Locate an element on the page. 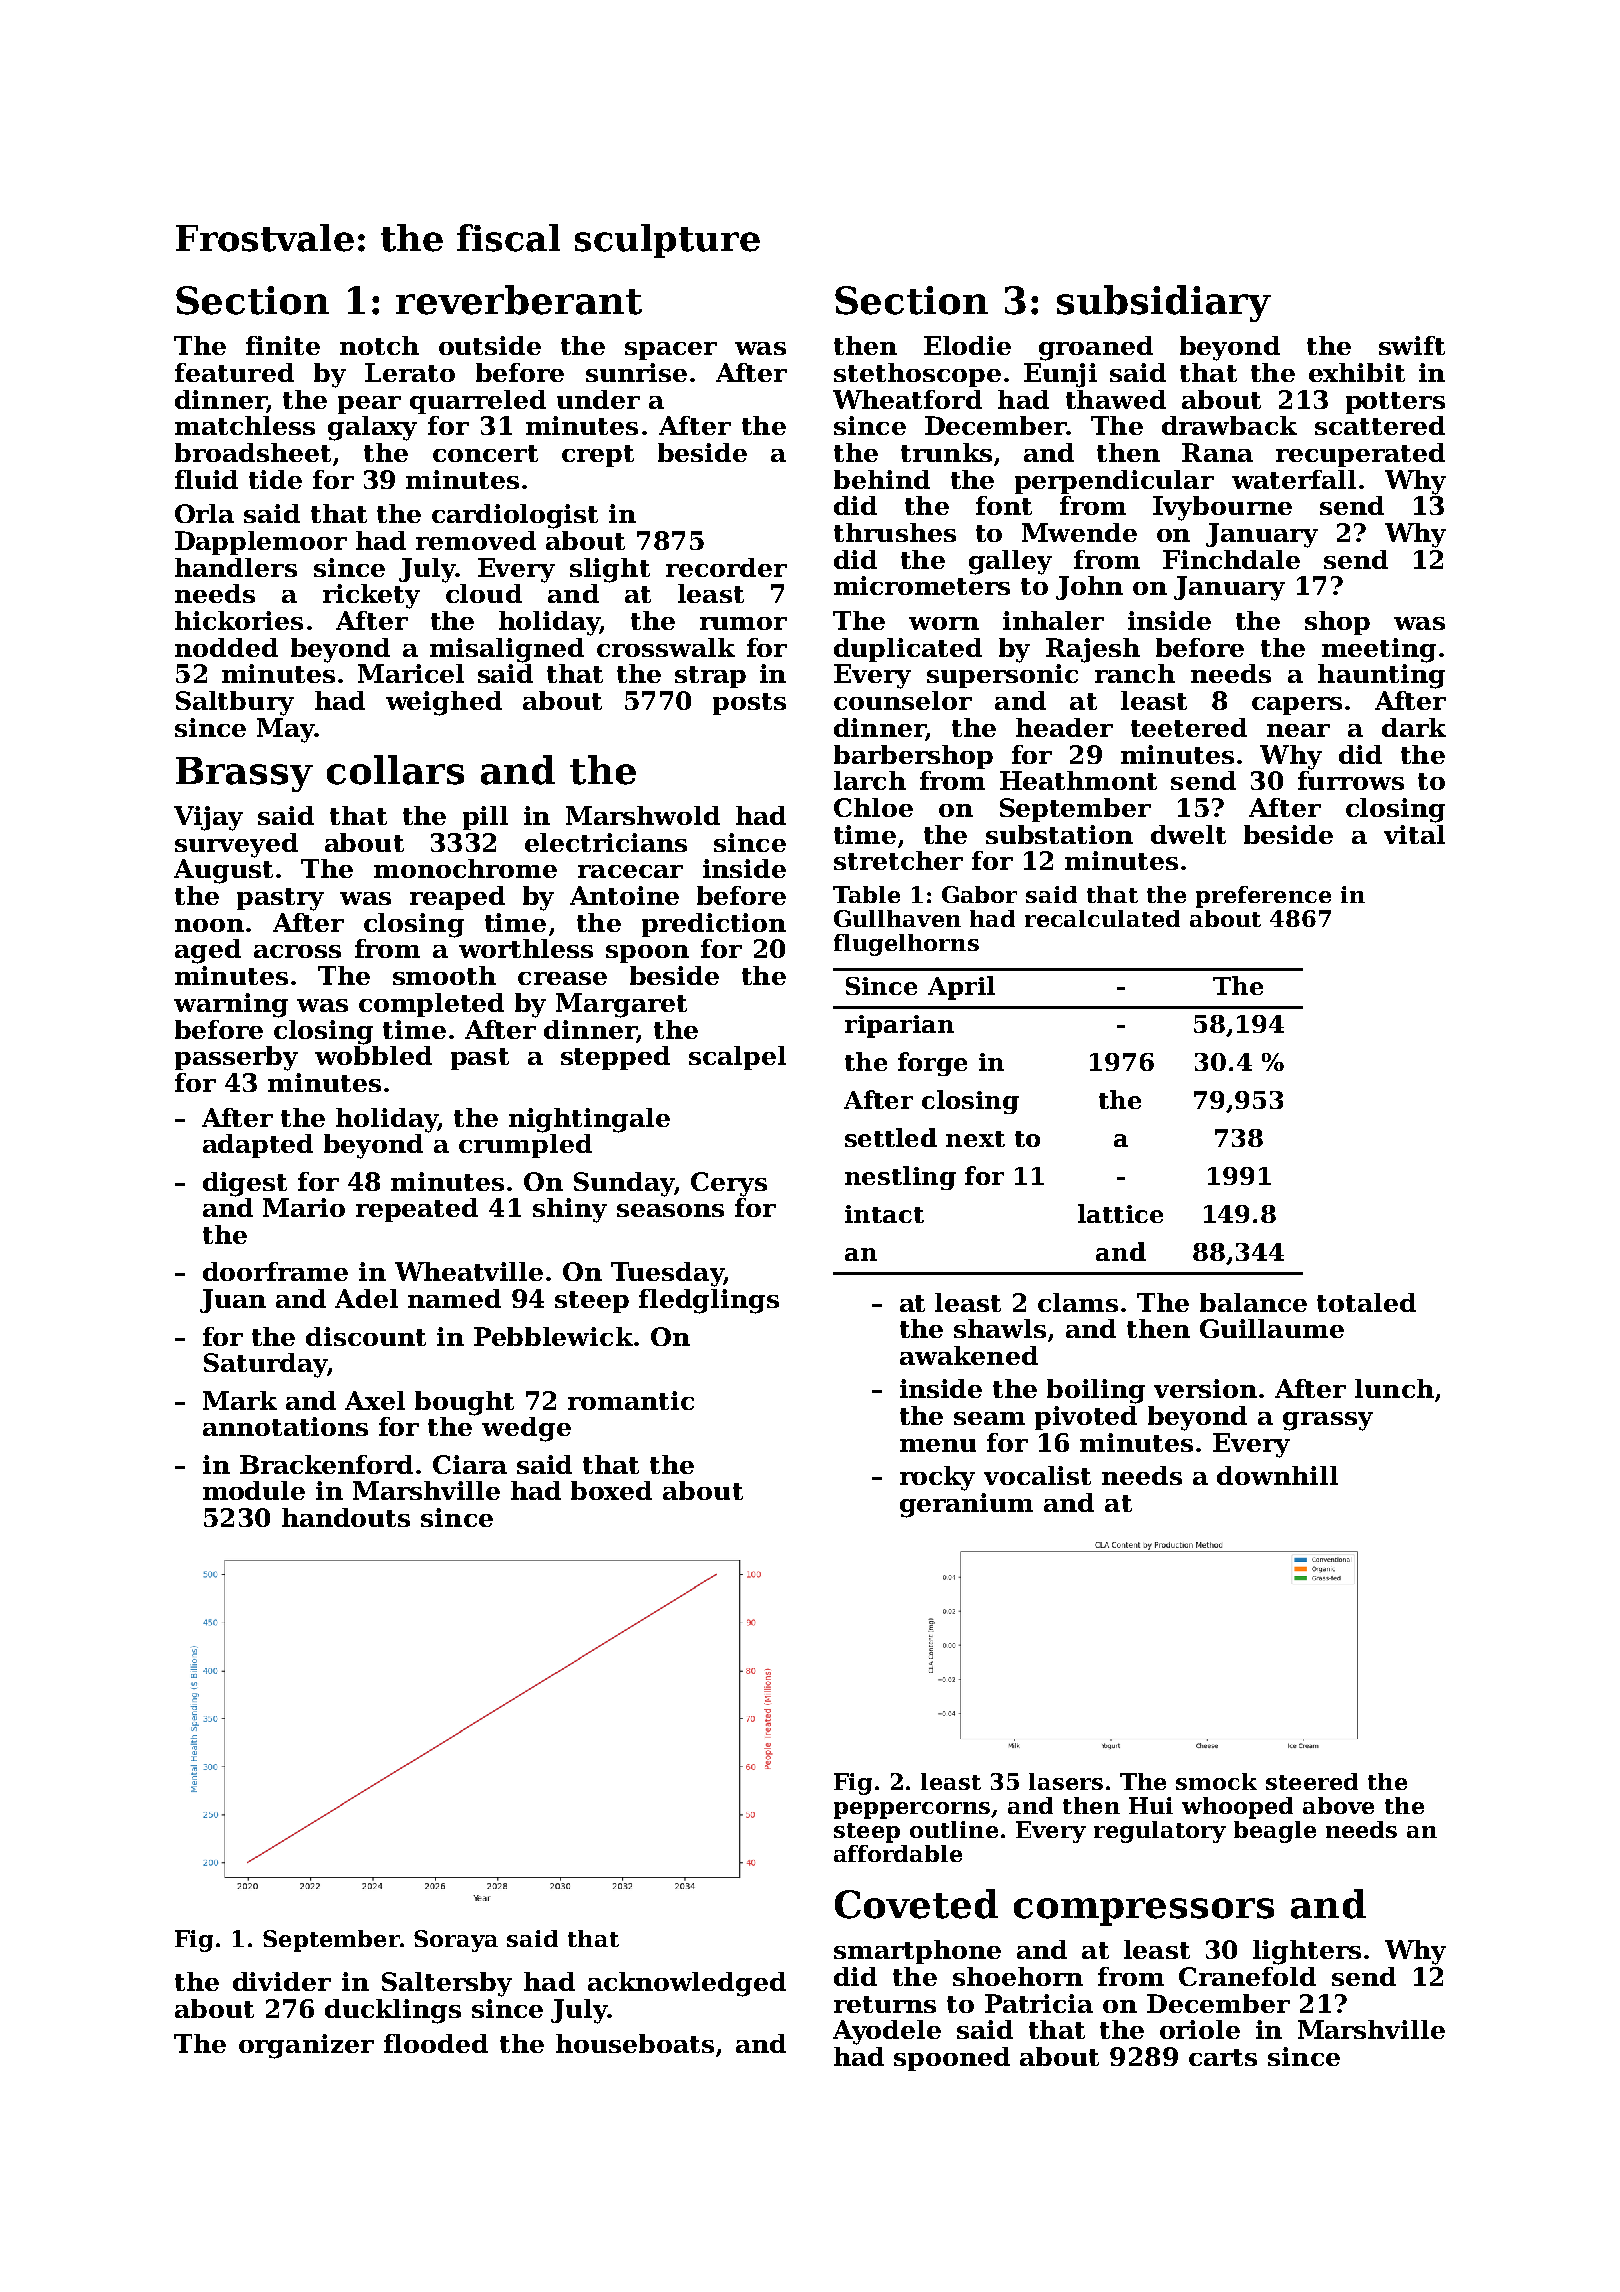 This page has height=2292, width=1620. carts is located at coordinates (1223, 2057).
